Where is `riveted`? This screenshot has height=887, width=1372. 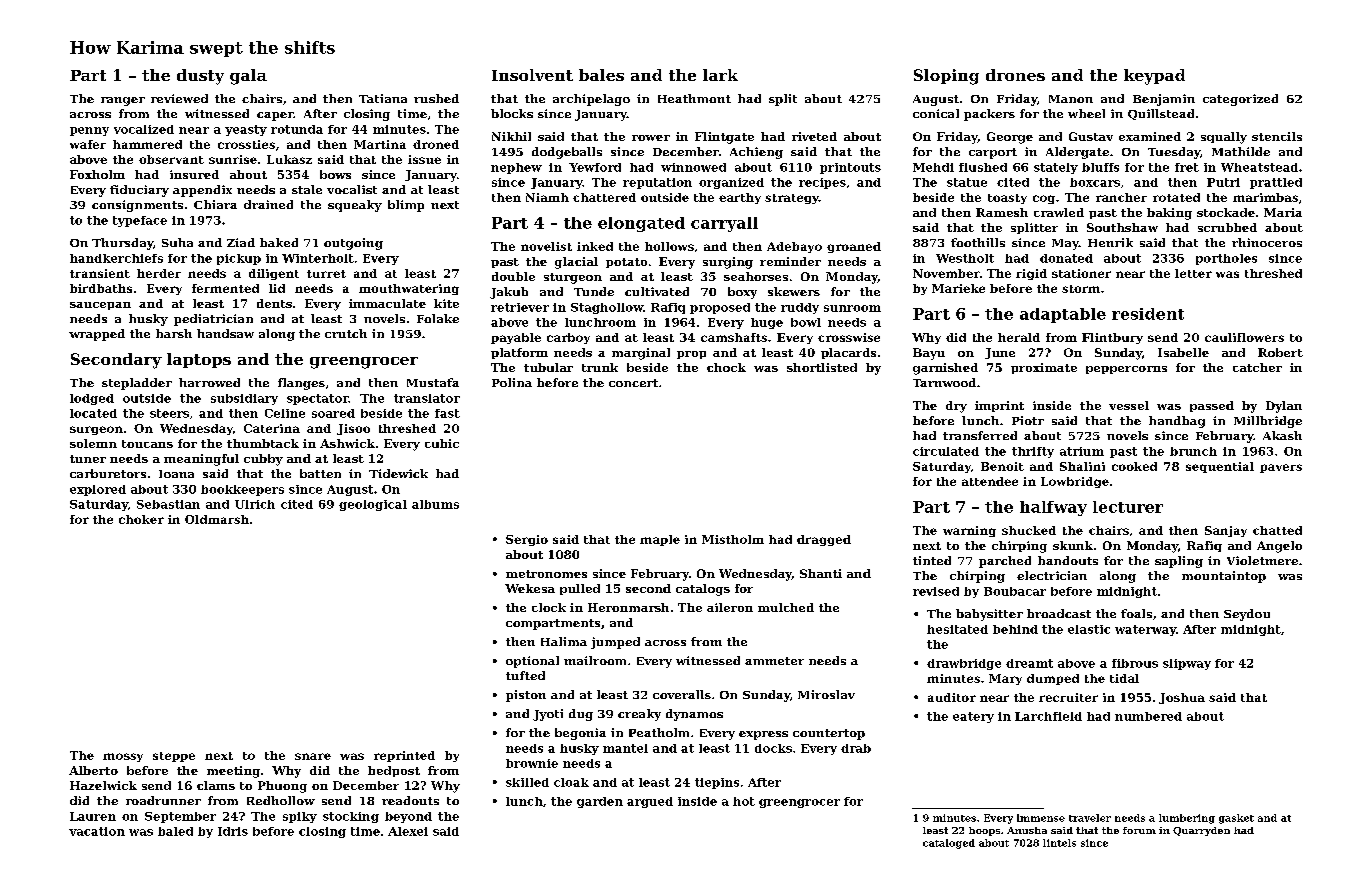
riveted is located at coordinates (814, 136).
